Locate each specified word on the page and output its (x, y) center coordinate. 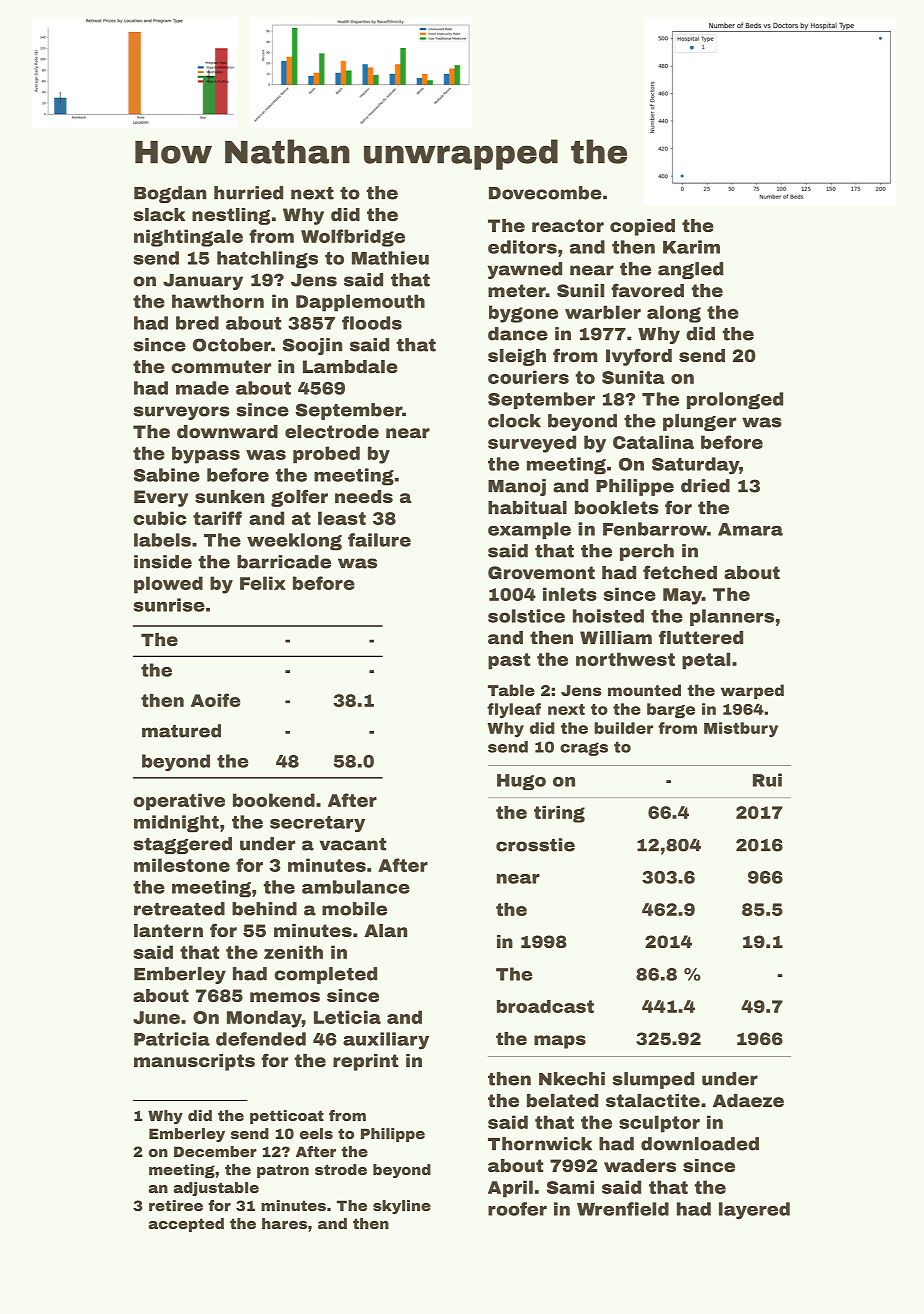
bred (197, 323)
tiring (559, 814)
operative (179, 802)
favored (647, 290)
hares (284, 1223)
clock (514, 421)
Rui (767, 780)
